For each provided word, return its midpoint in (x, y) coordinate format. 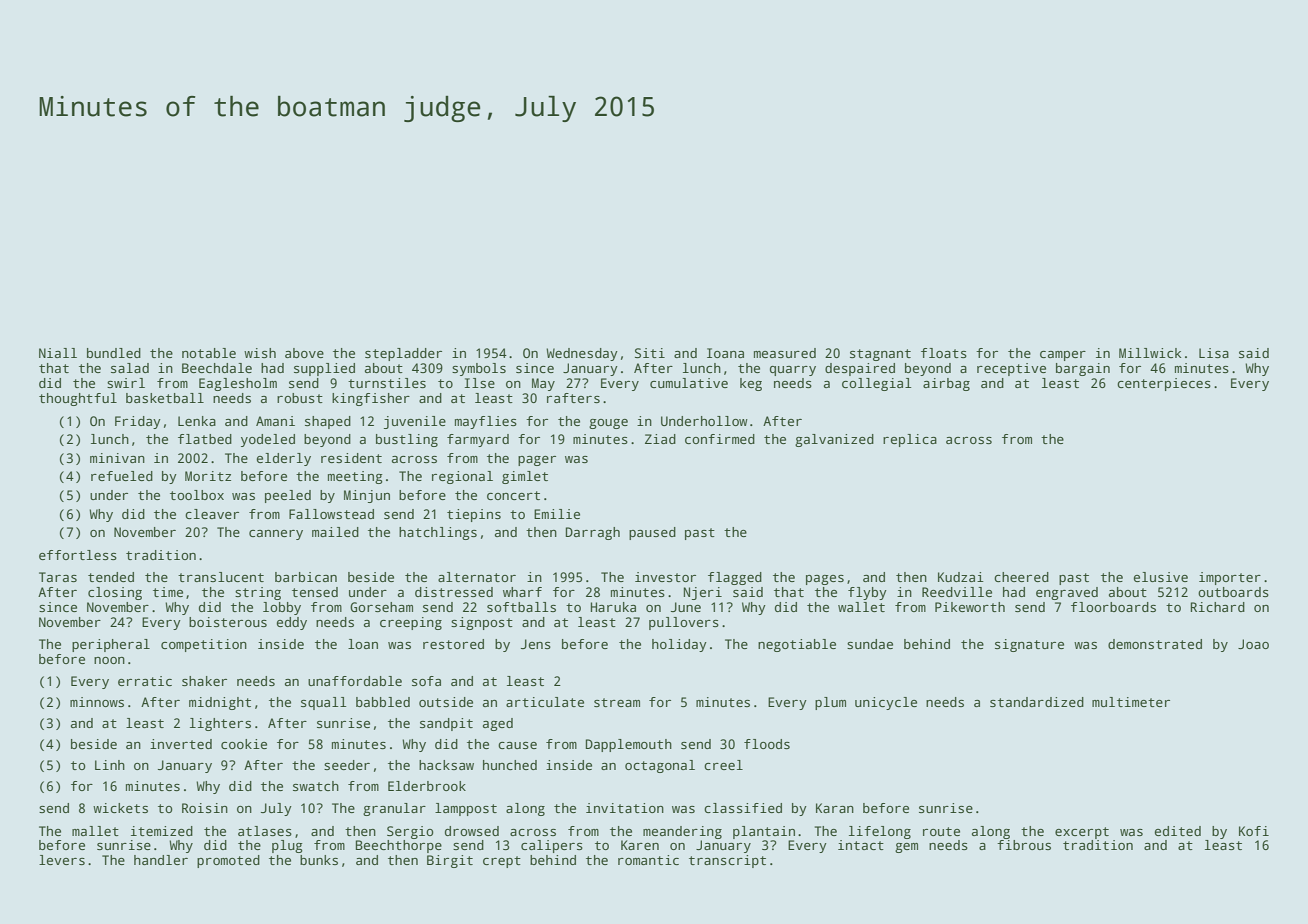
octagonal (660, 766)
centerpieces (1164, 384)
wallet (861, 607)
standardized (1037, 702)
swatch (316, 786)
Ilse (480, 383)
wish (260, 353)
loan (363, 644)
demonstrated (1155, 644)
